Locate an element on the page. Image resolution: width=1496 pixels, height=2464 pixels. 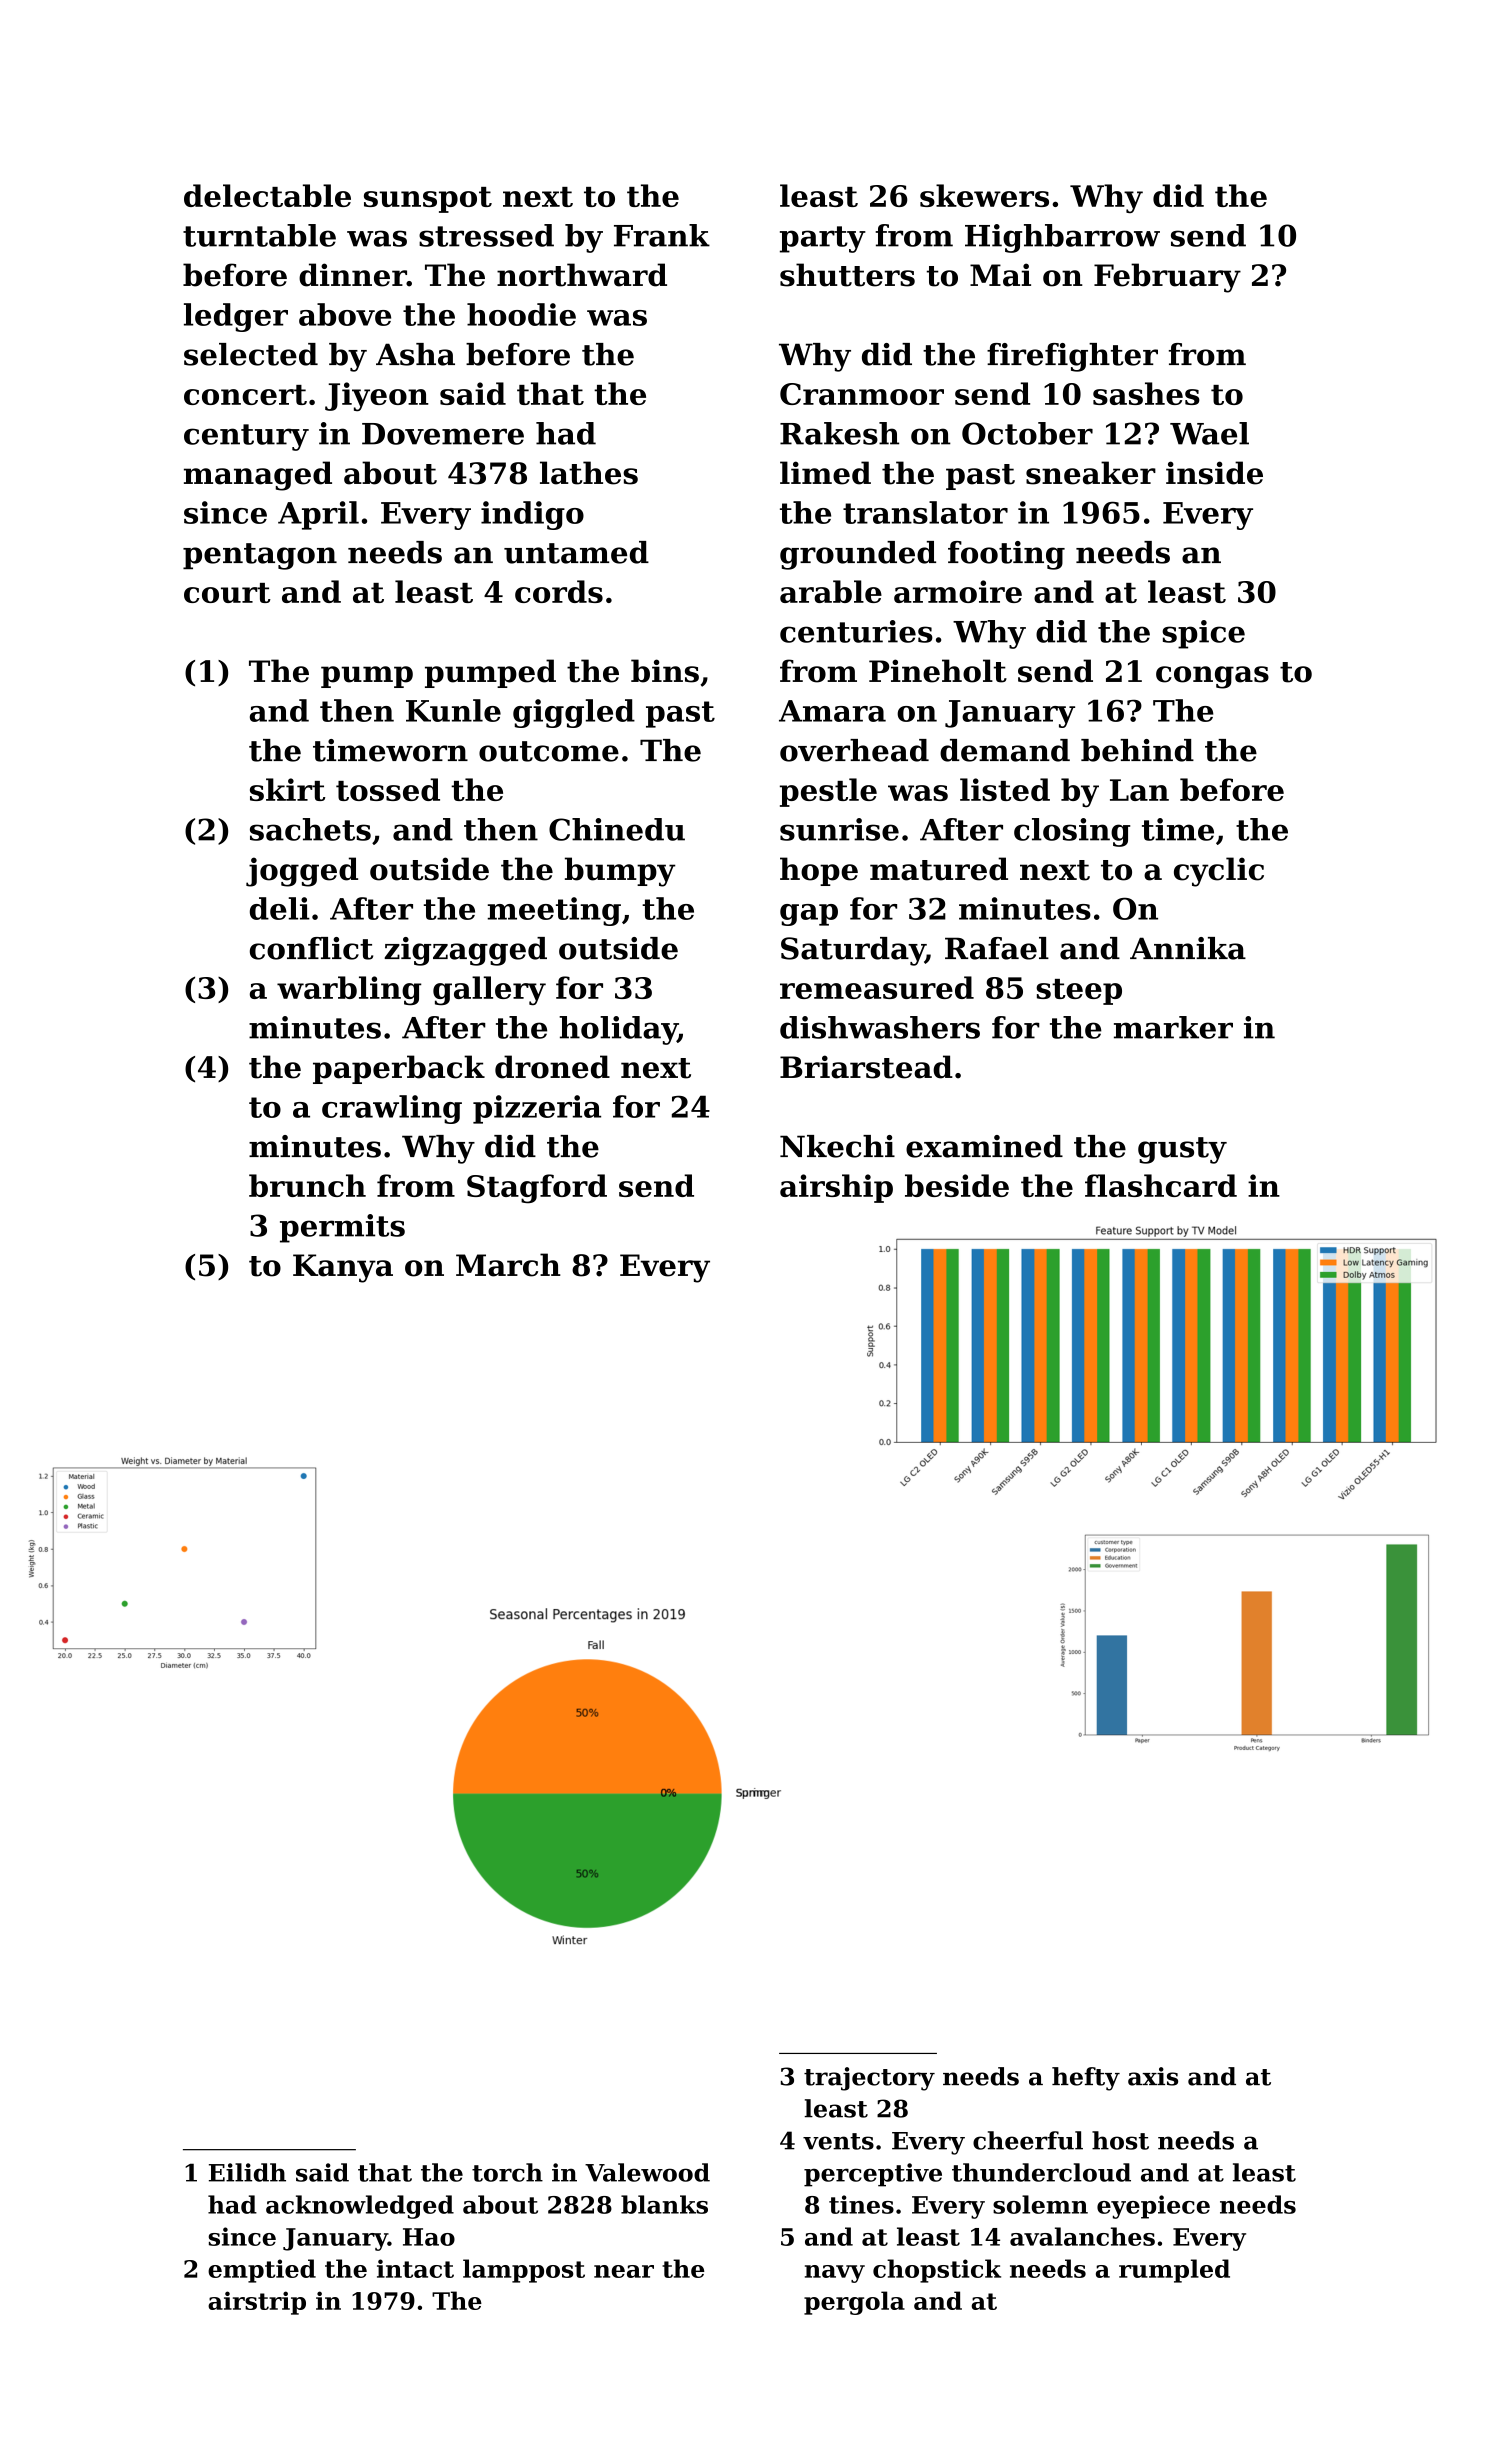
Nkechi is located at coordinates (837, 1146).
